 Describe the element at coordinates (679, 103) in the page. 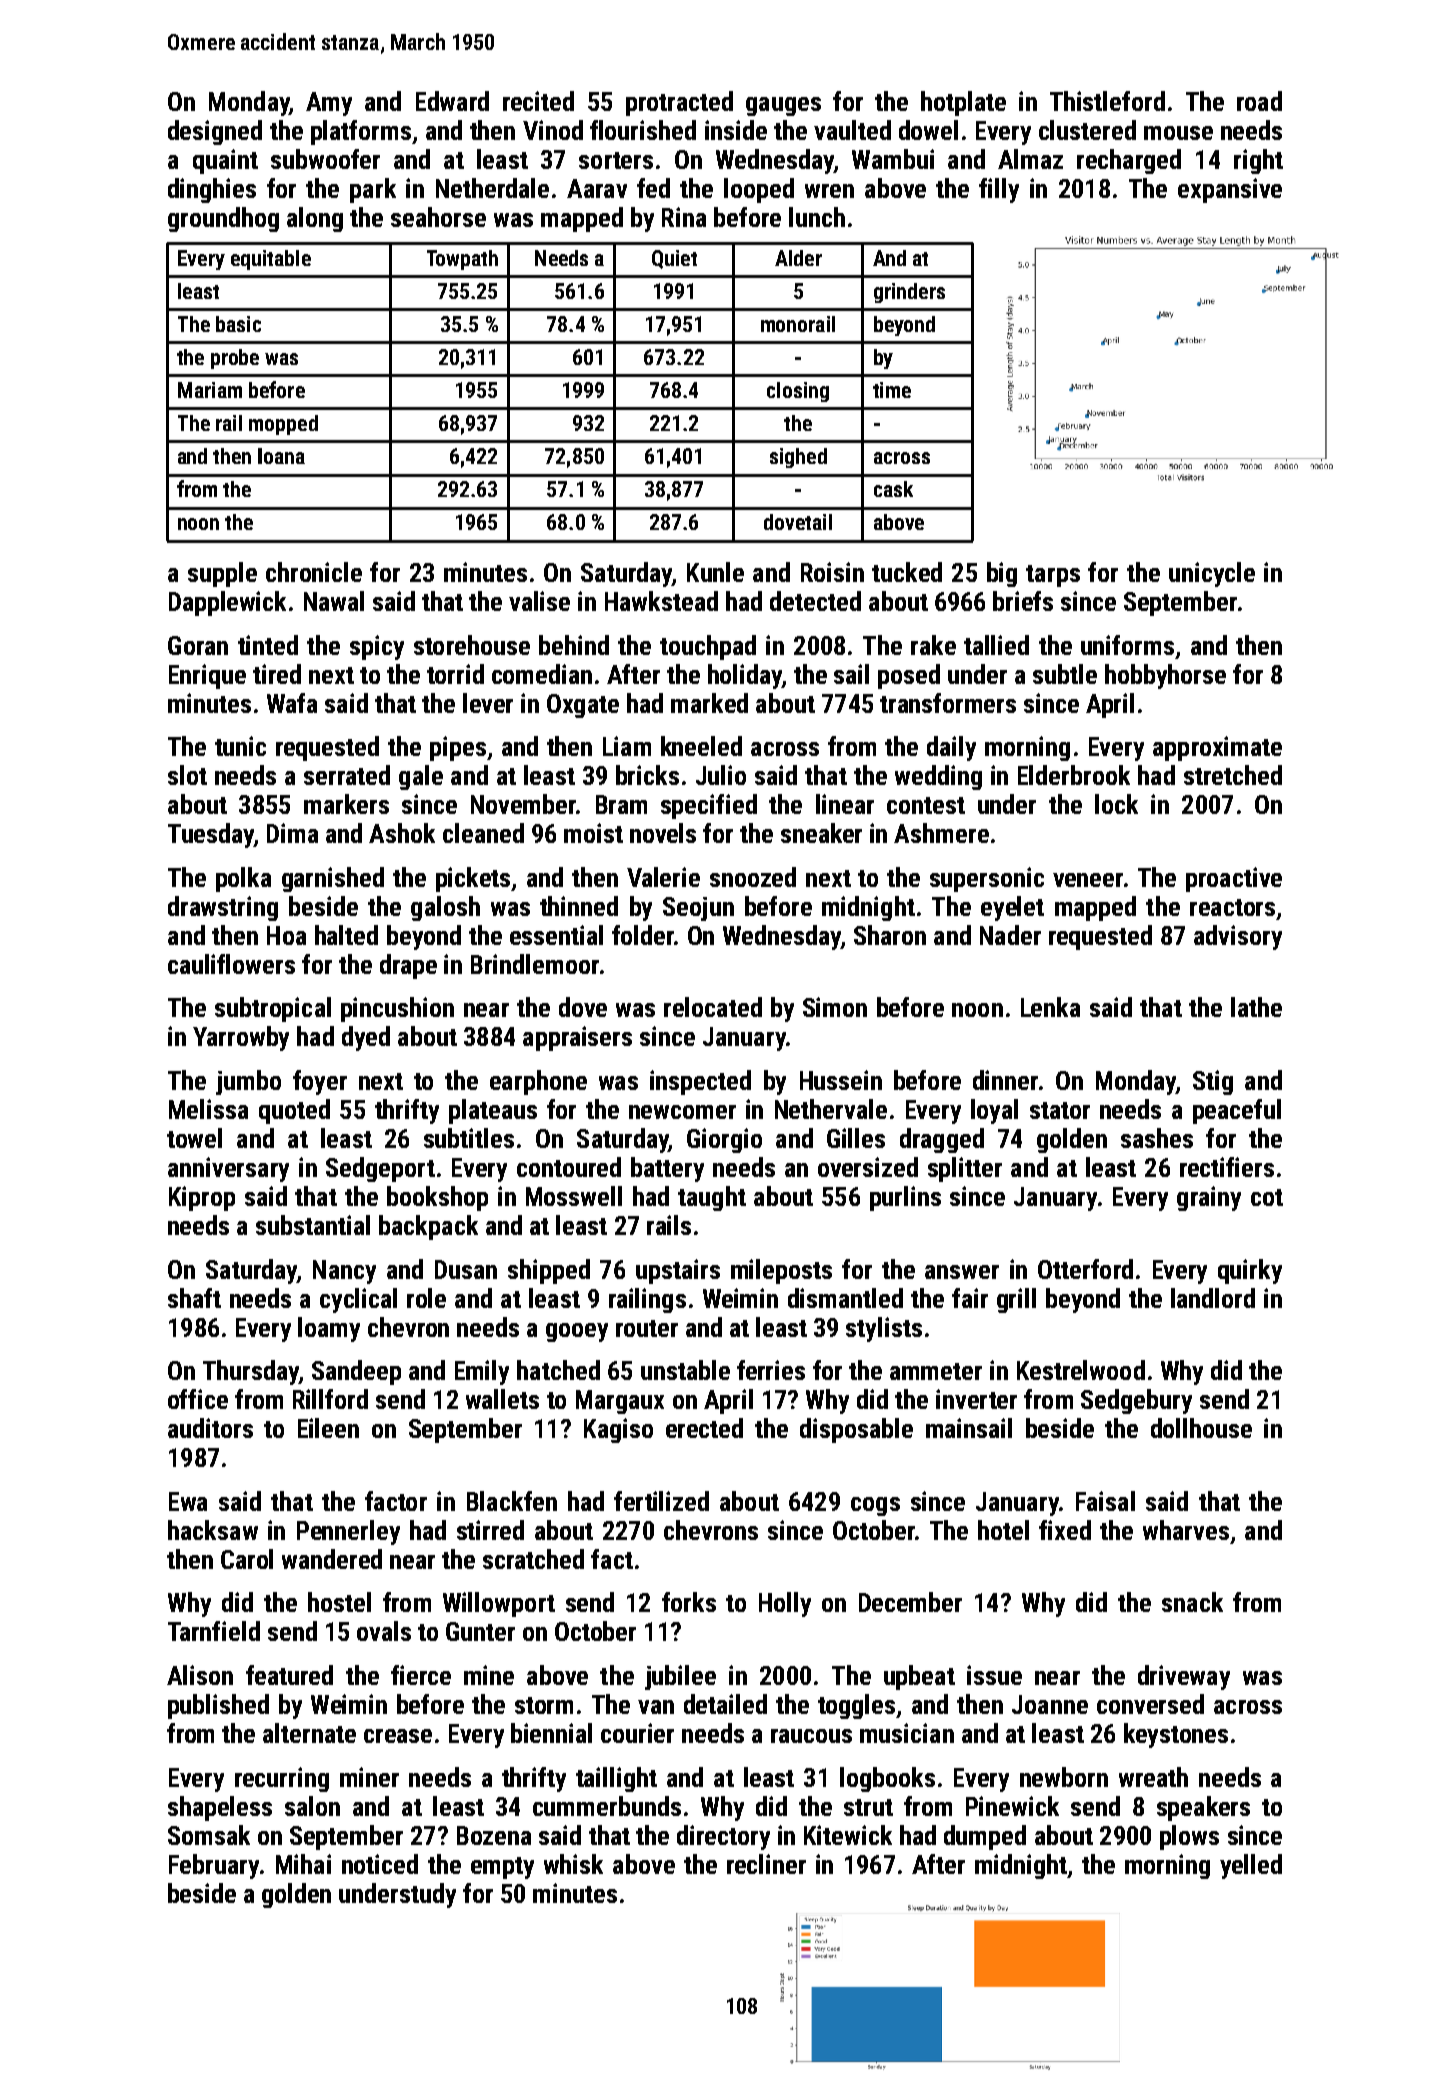

I see `protracted` at that location.
